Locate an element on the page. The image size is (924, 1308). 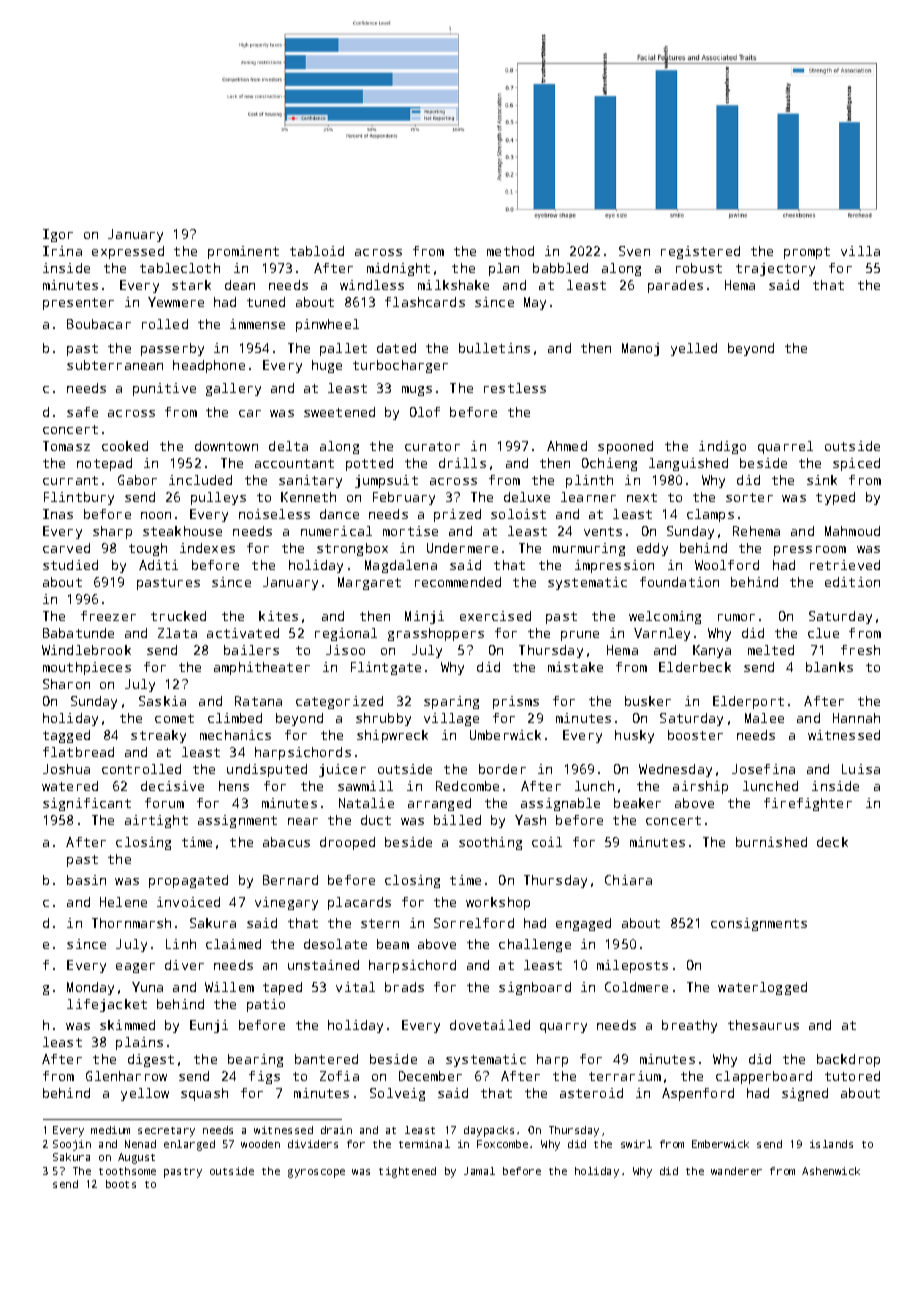
spiced is located at coordinates (856, 464).
